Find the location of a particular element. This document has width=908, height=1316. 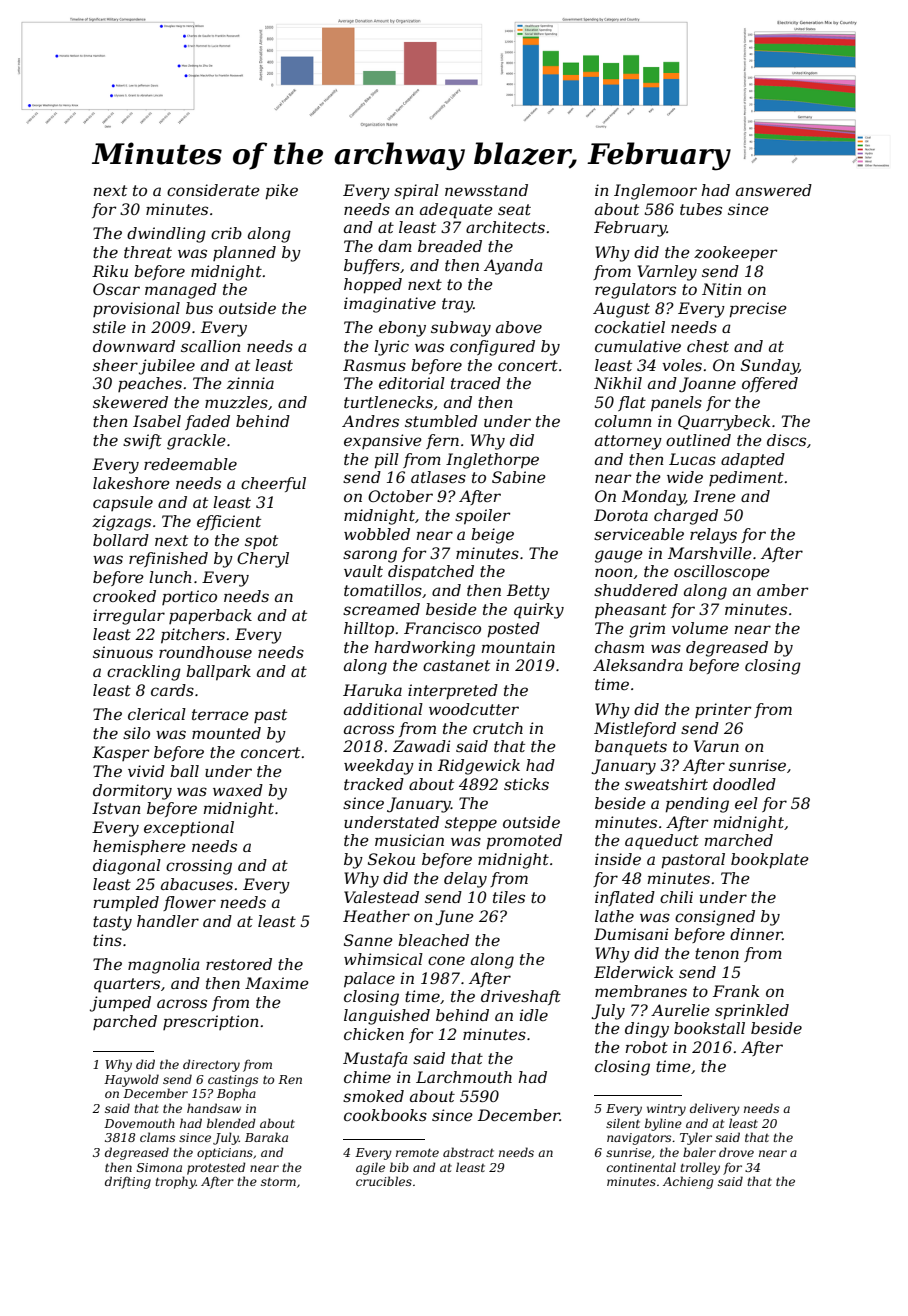

drove is located at coordinates (736, 1152).
